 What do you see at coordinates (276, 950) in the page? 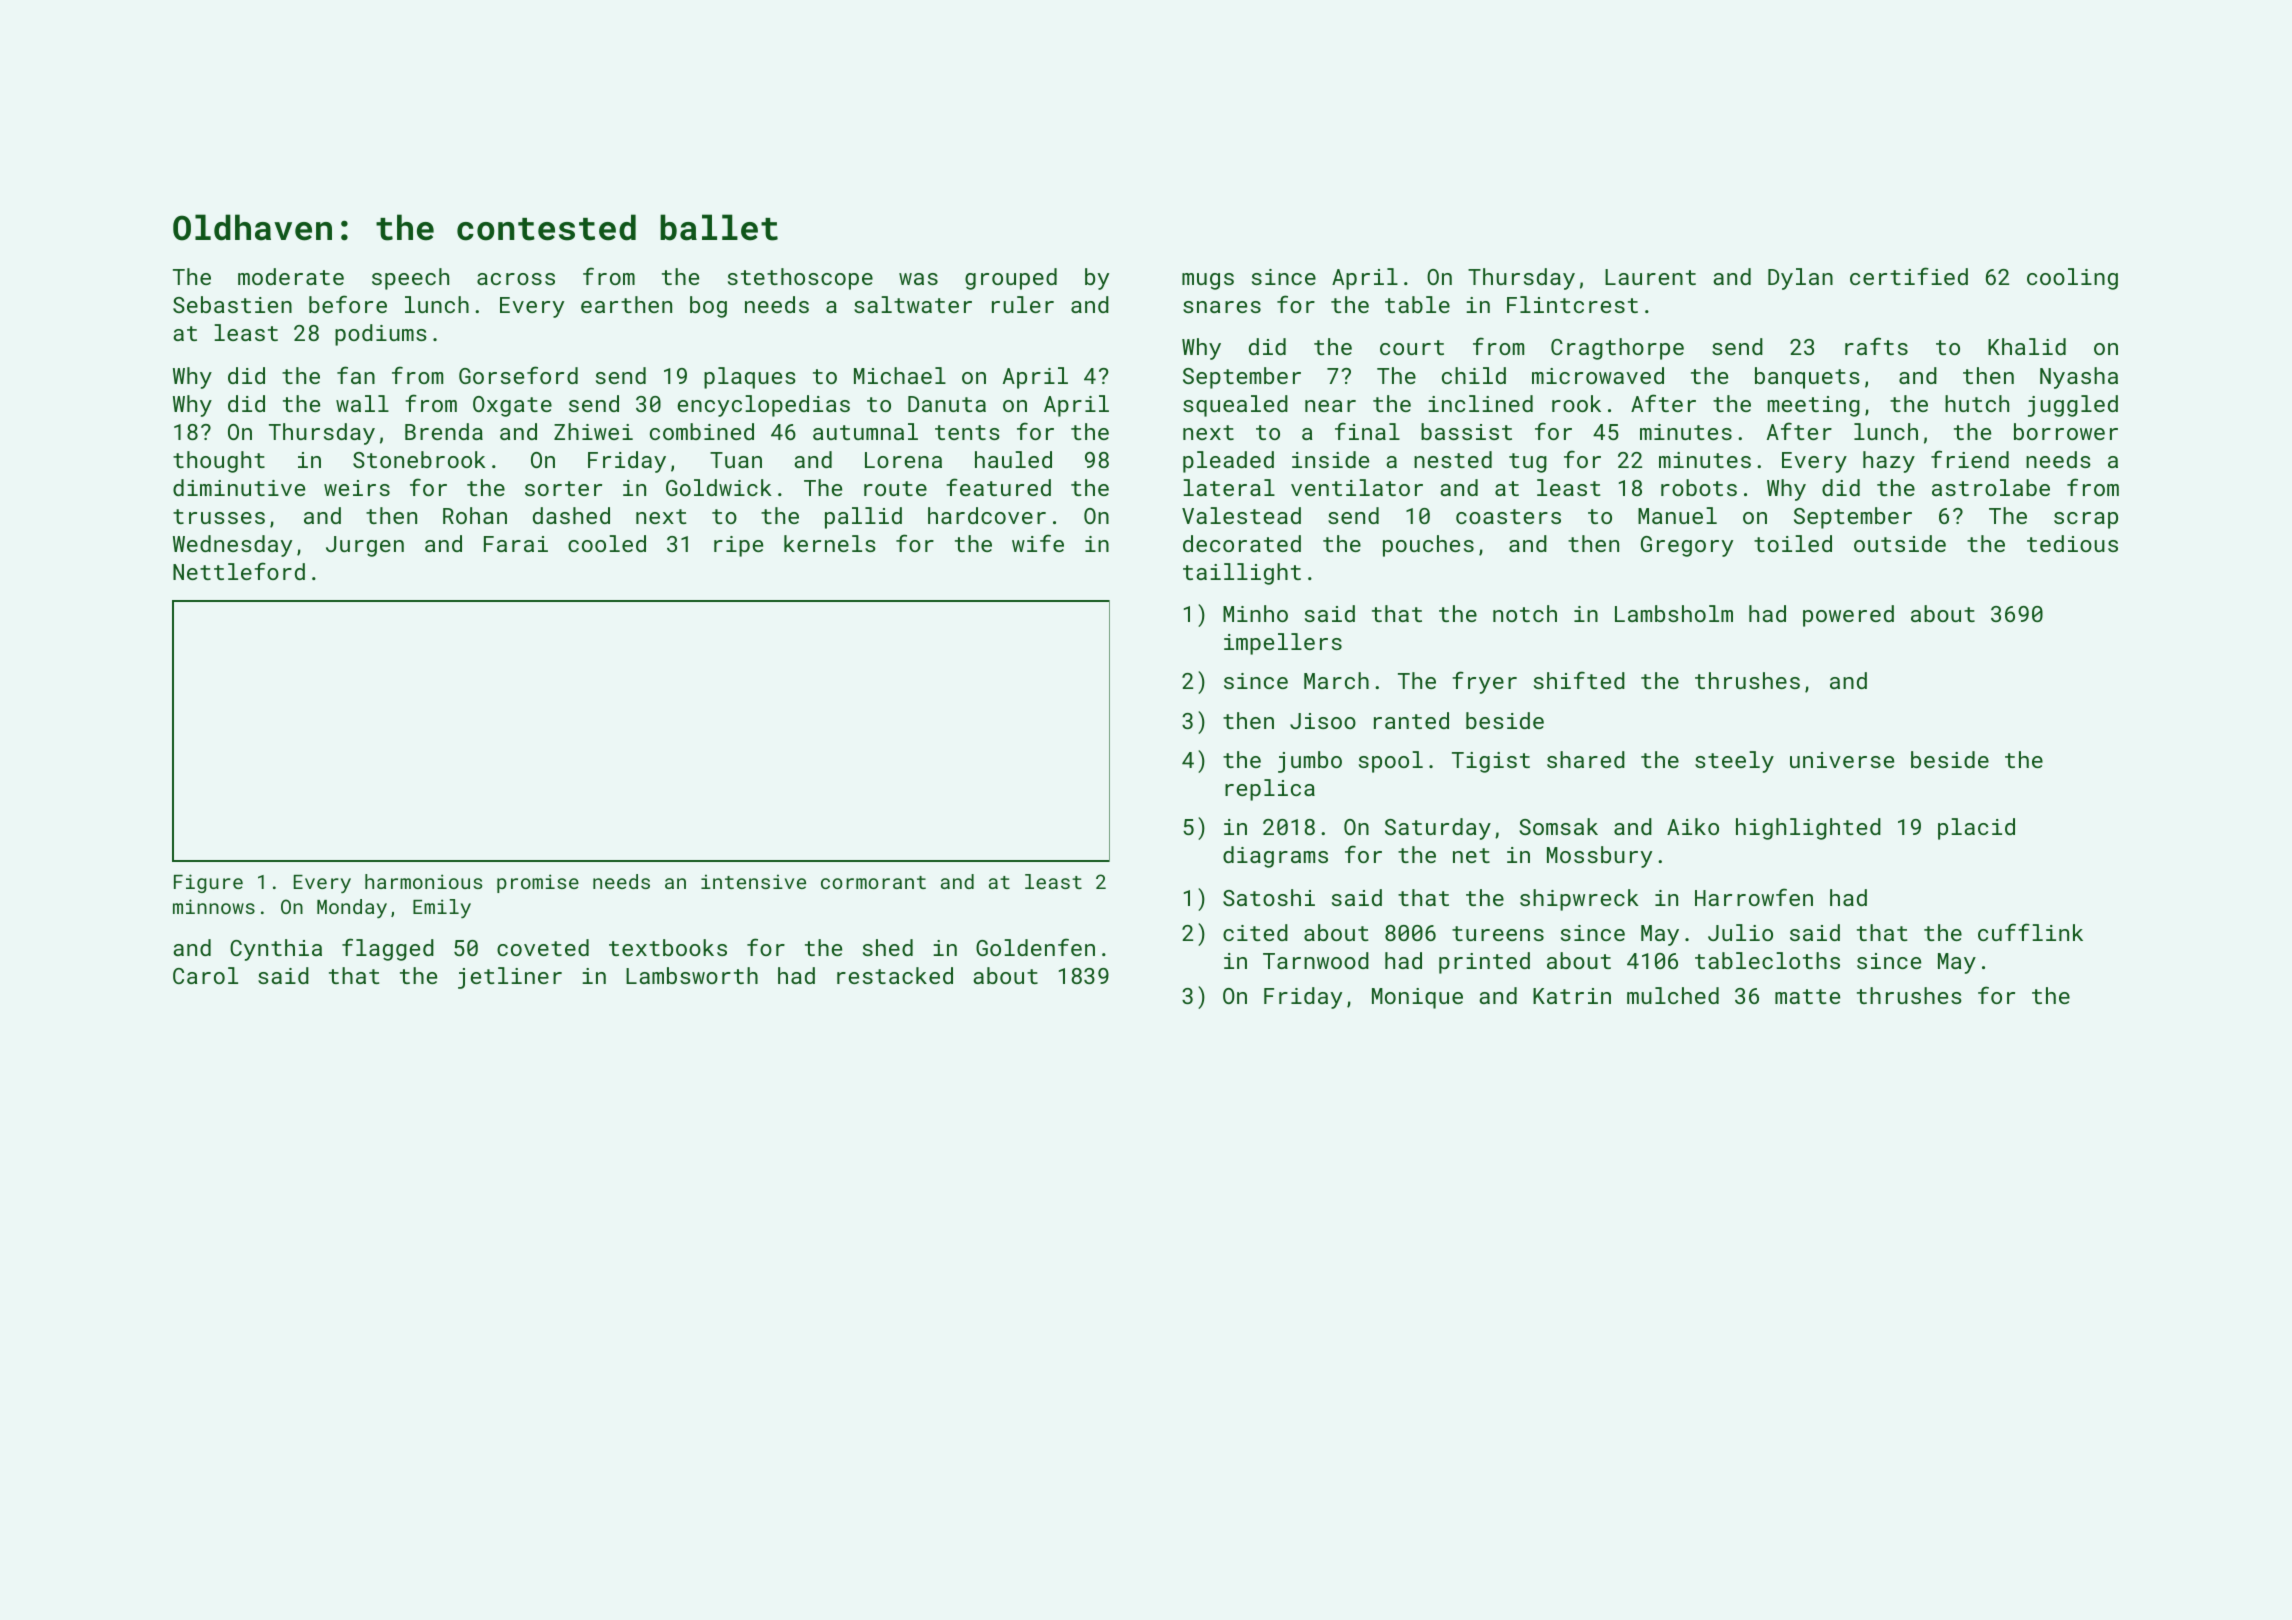
I see `Cynthia` at bounding box center [276, 950].
